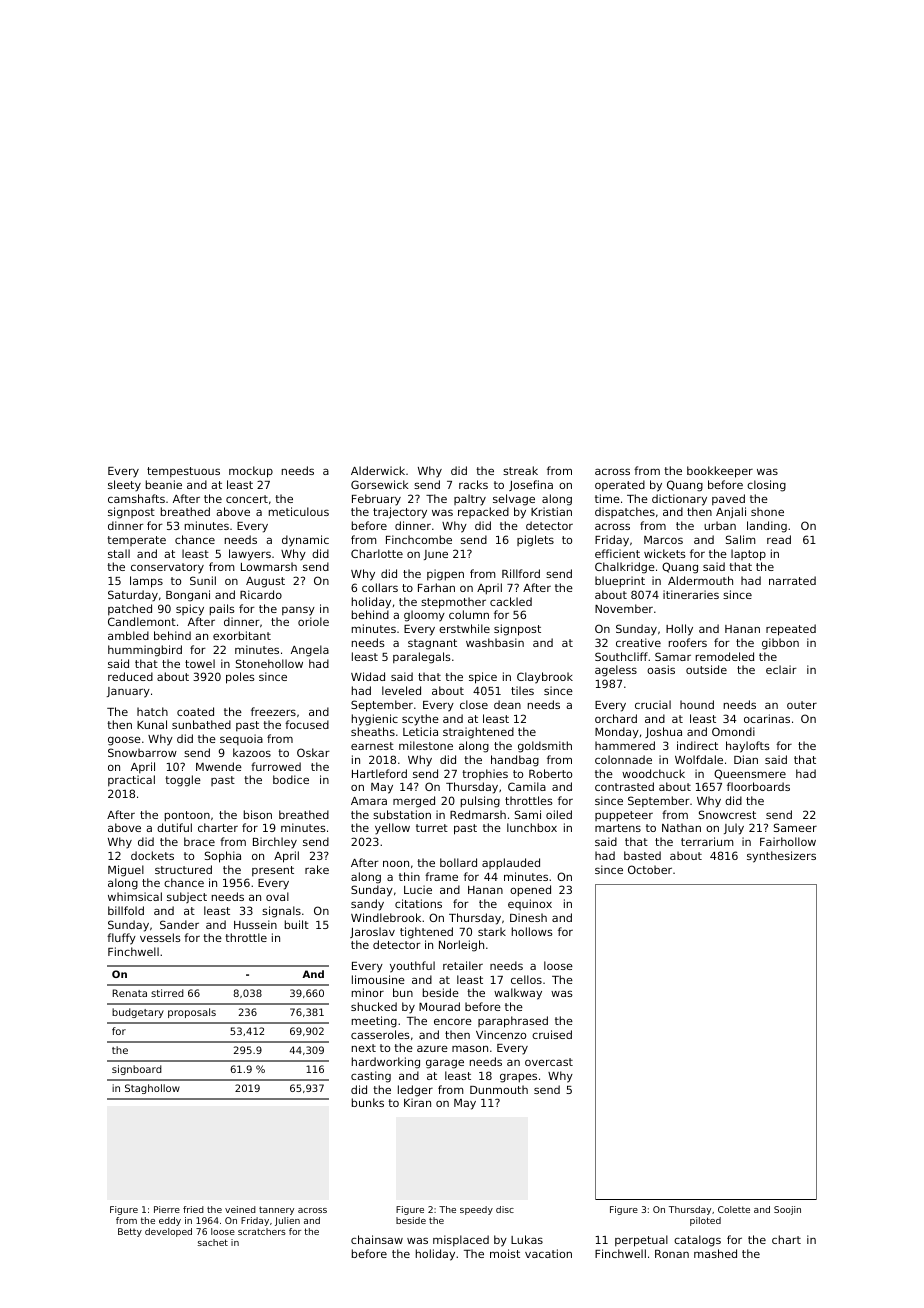 The height and width of the screenshot is (1308, 924). What do you see at coordinates (130, 1232) in the screenshot?
I see `Betty` at bounding box center [130, 1232].
